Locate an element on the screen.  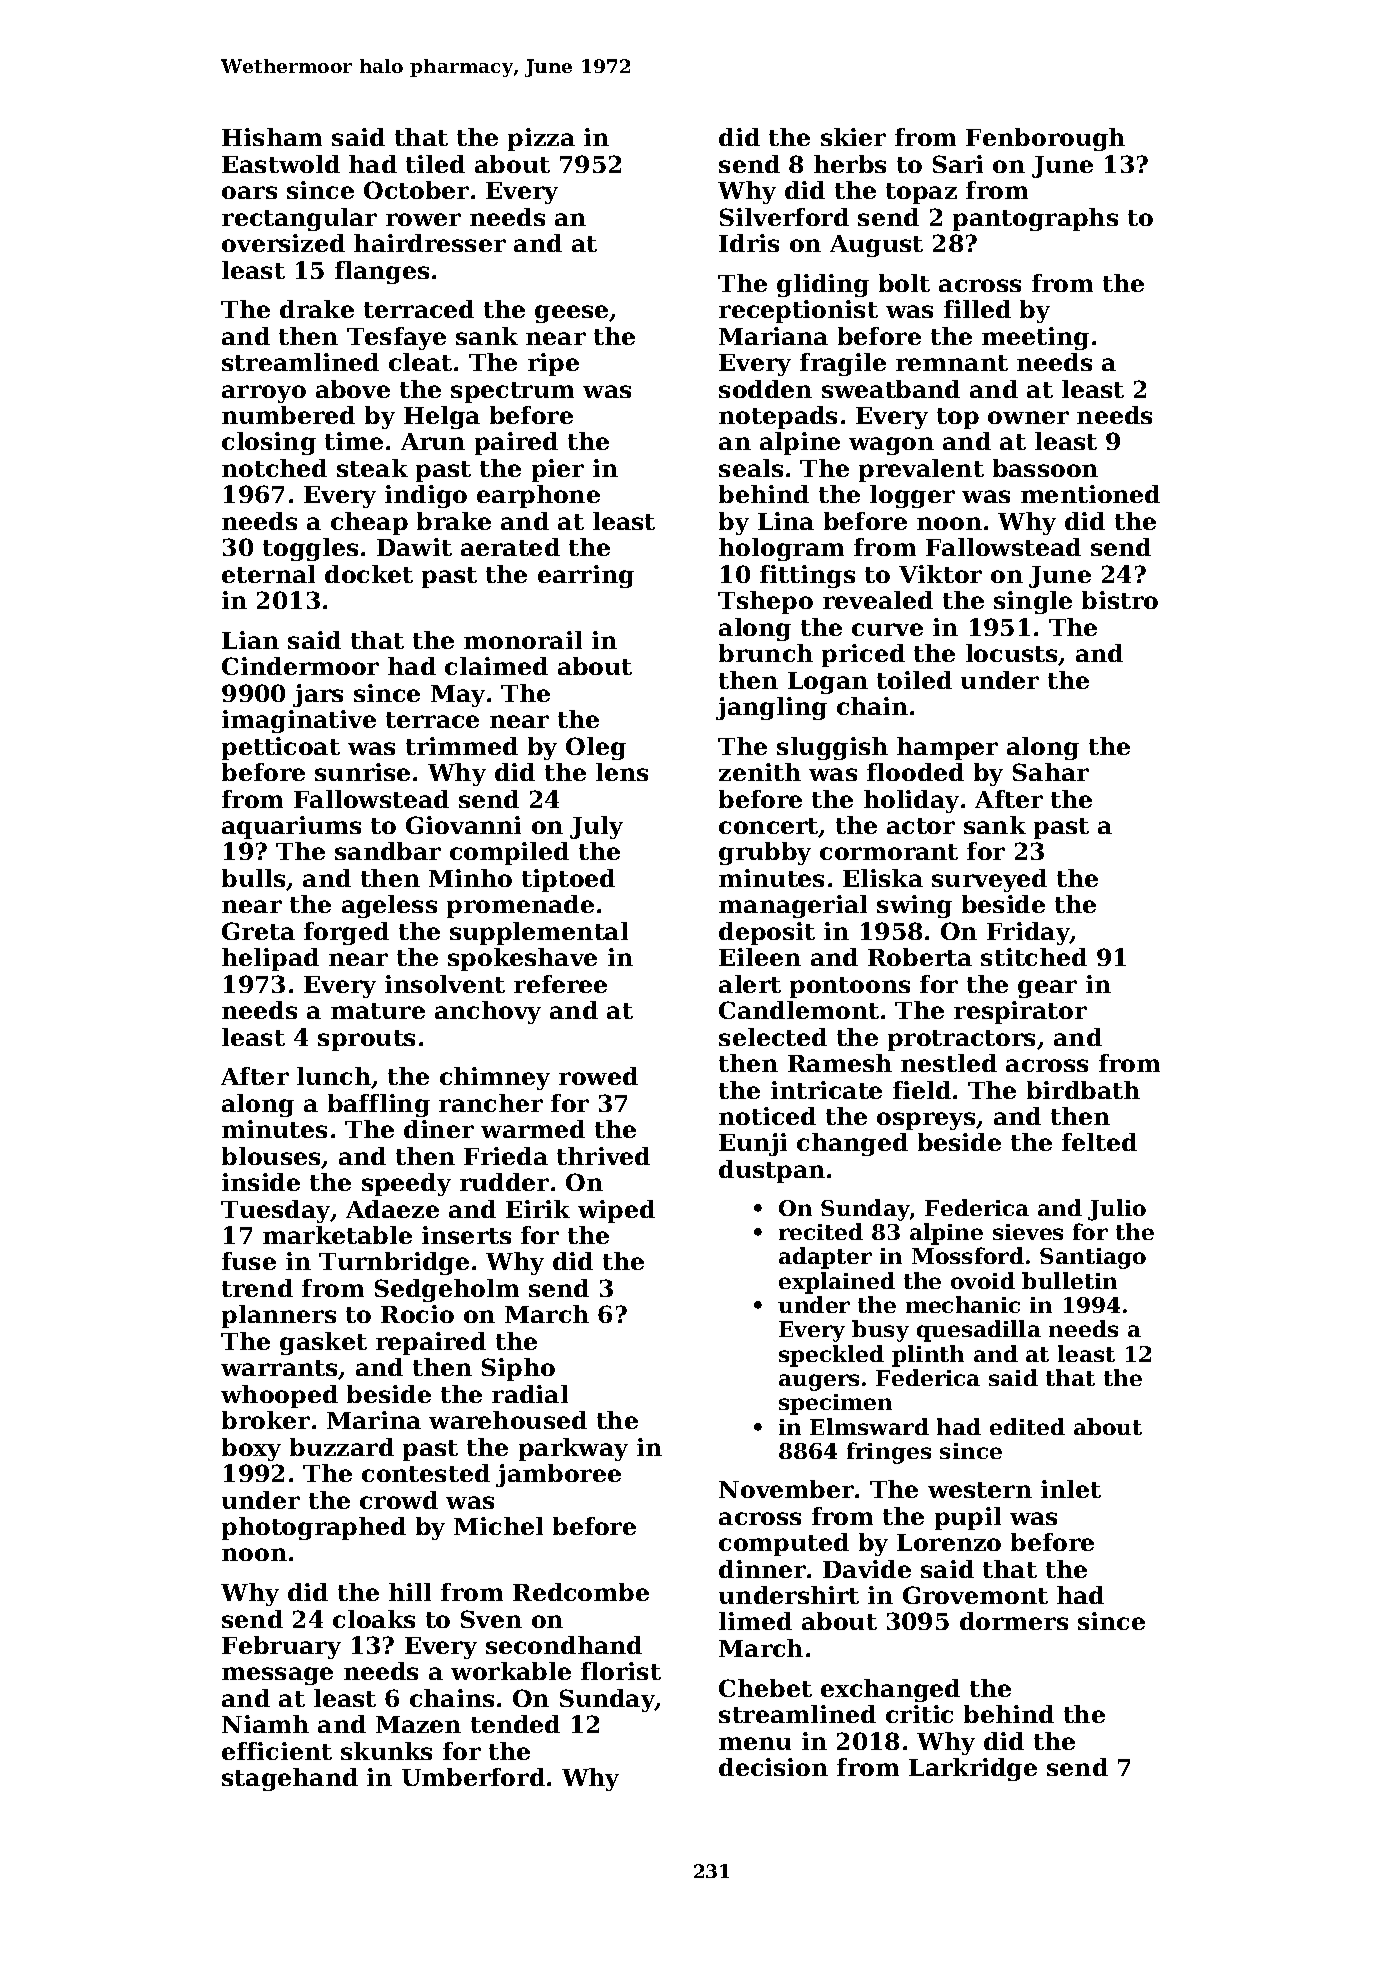
February is located at coordinates (281, 1647).
